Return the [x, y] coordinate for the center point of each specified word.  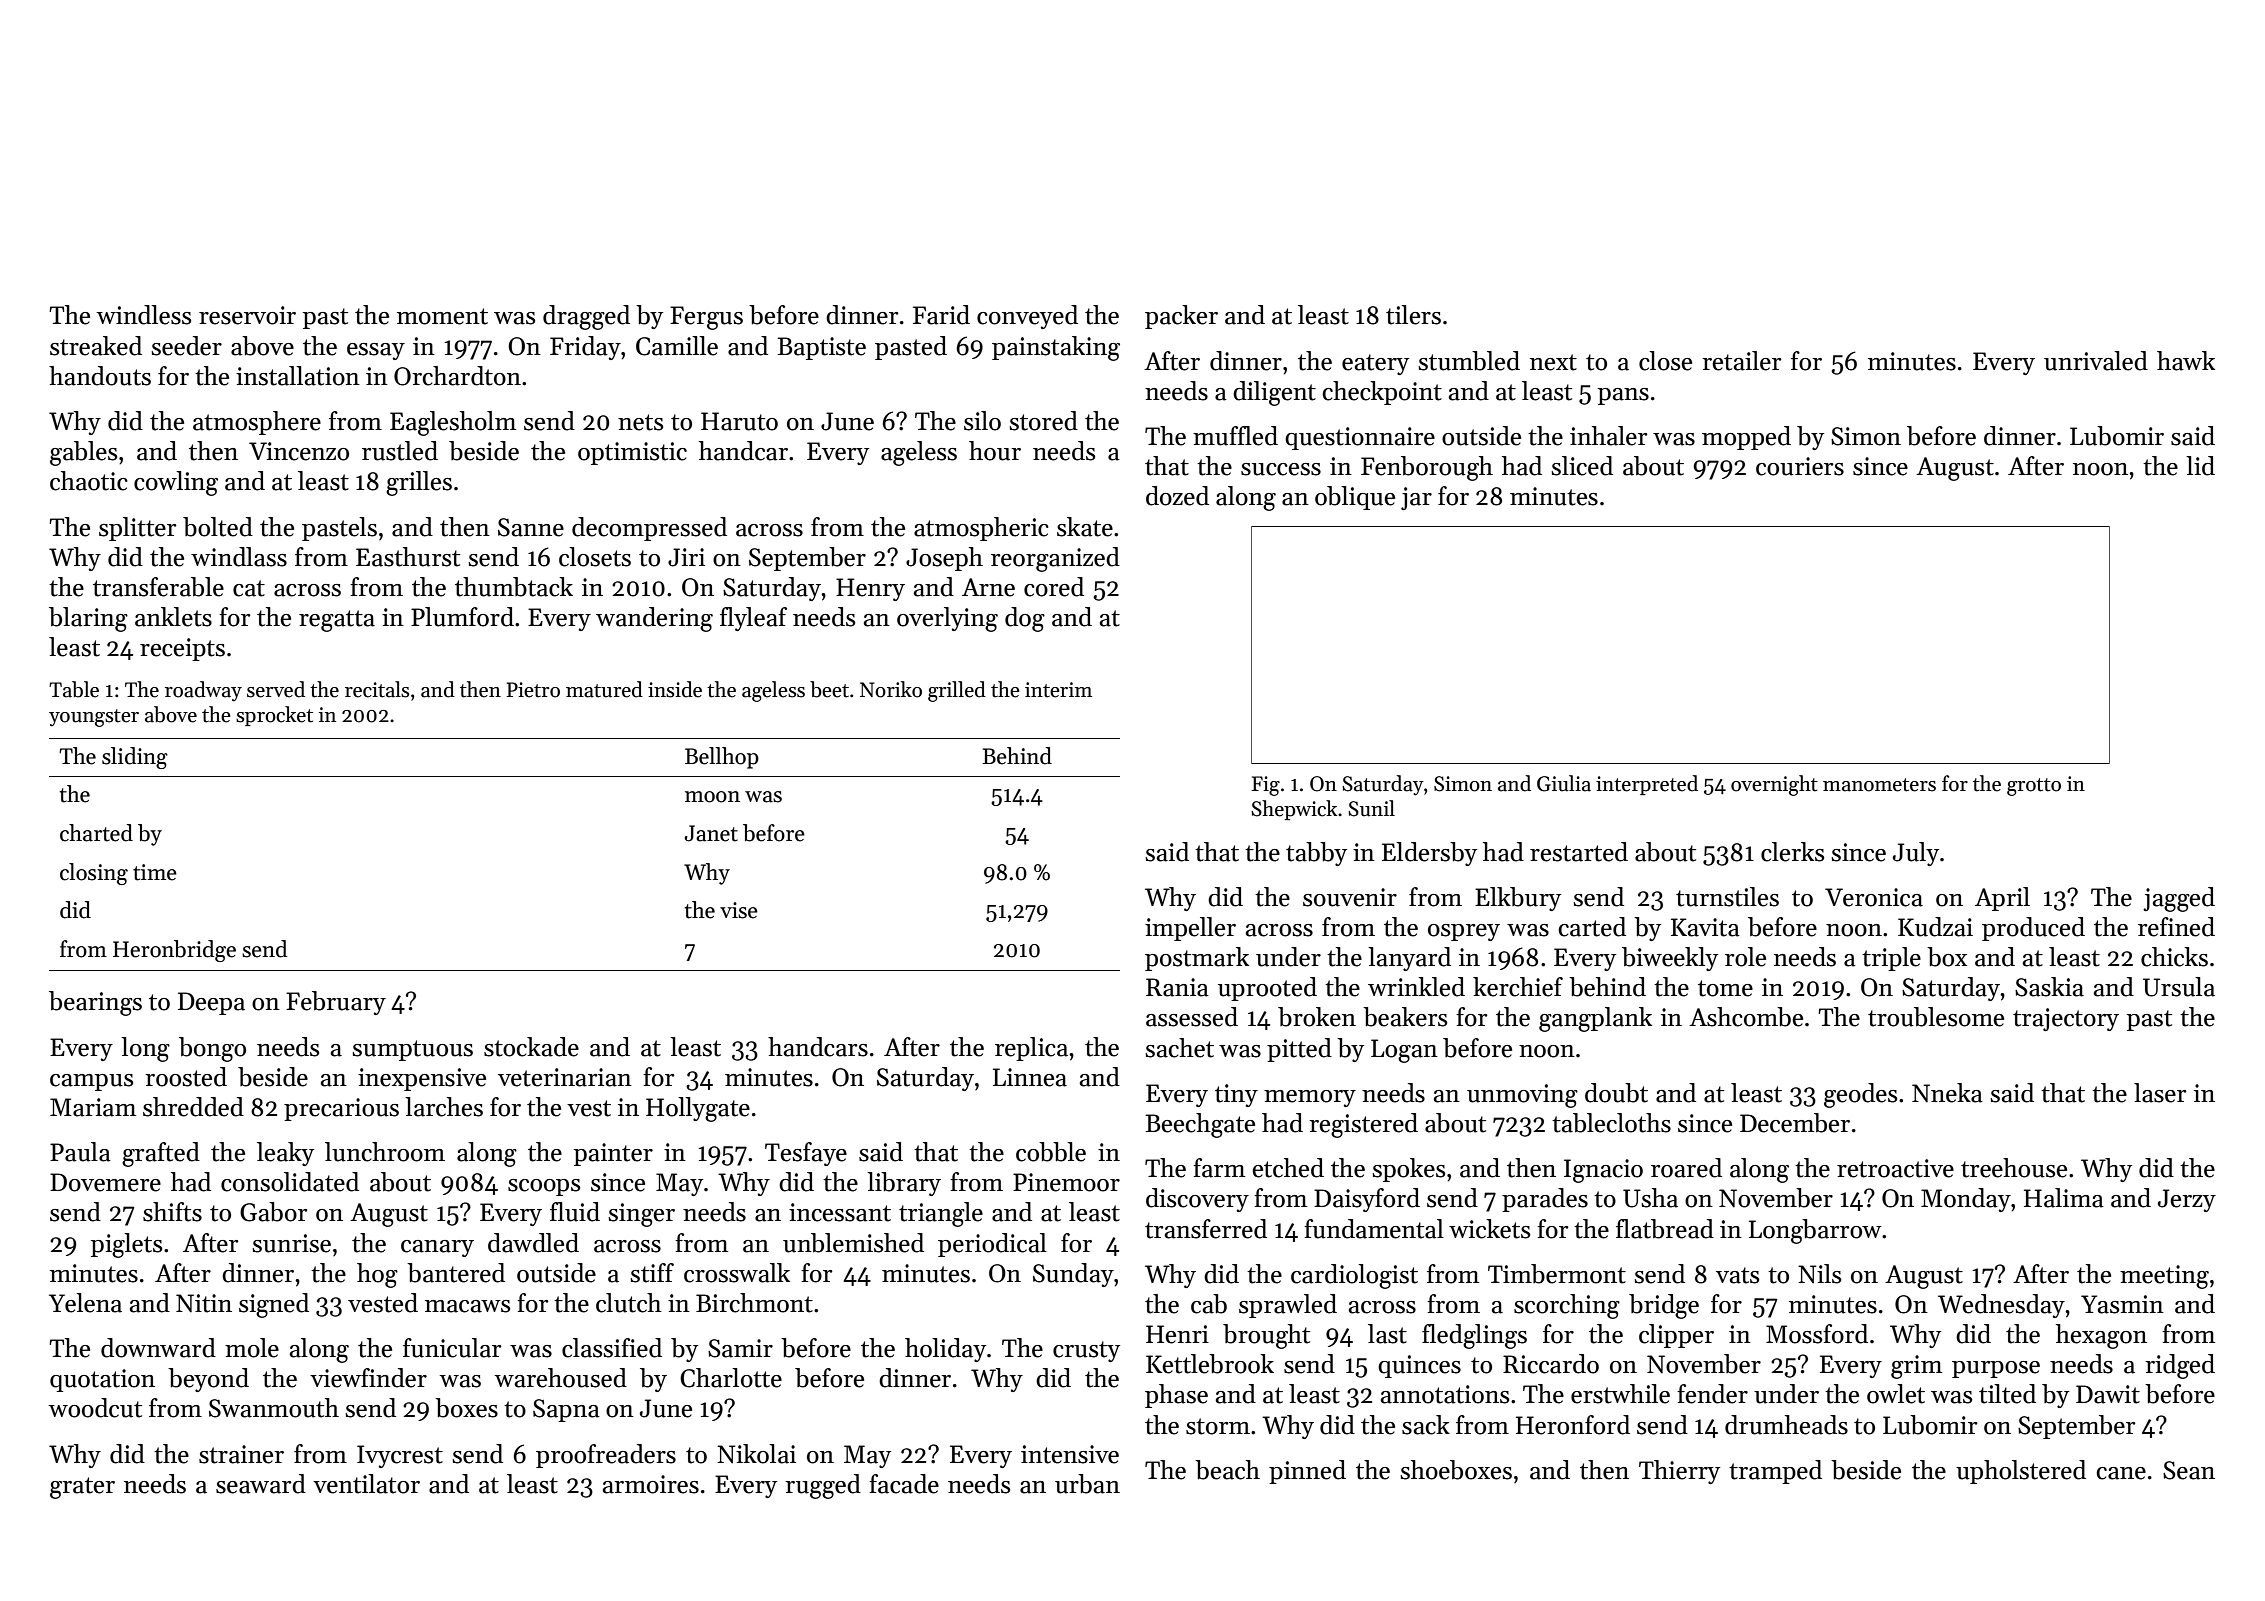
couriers [1800, 466]
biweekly [1670, 959]
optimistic [632, 453]
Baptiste [821, 348]
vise [739, 910]
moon [712, 797]
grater [82, 1488]
